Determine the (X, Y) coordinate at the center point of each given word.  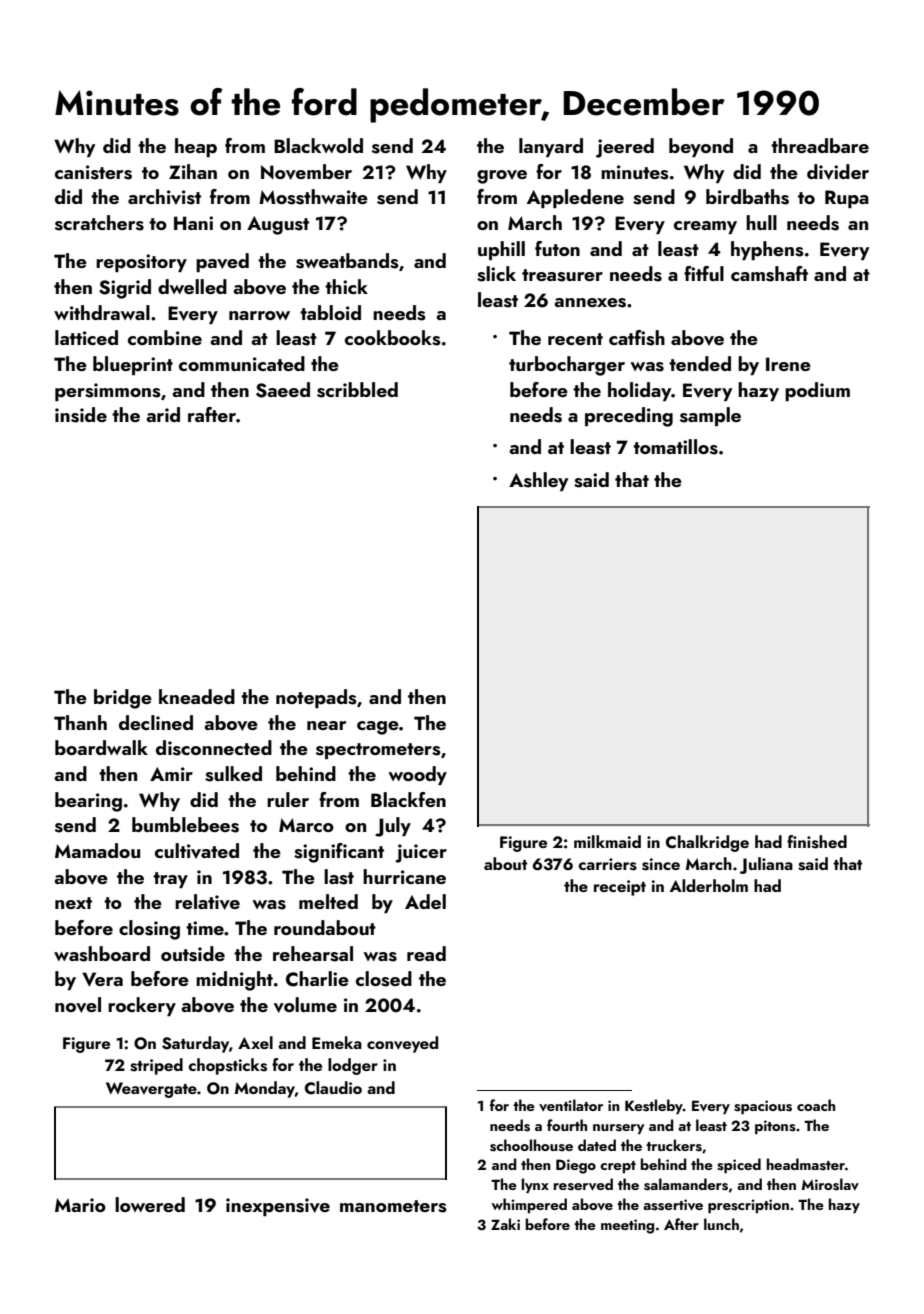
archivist (164, 197)
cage (378, 728)
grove (502, 177)
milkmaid (607, 841)
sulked (233, 774)
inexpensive (278, 1207)
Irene (788, 364)
